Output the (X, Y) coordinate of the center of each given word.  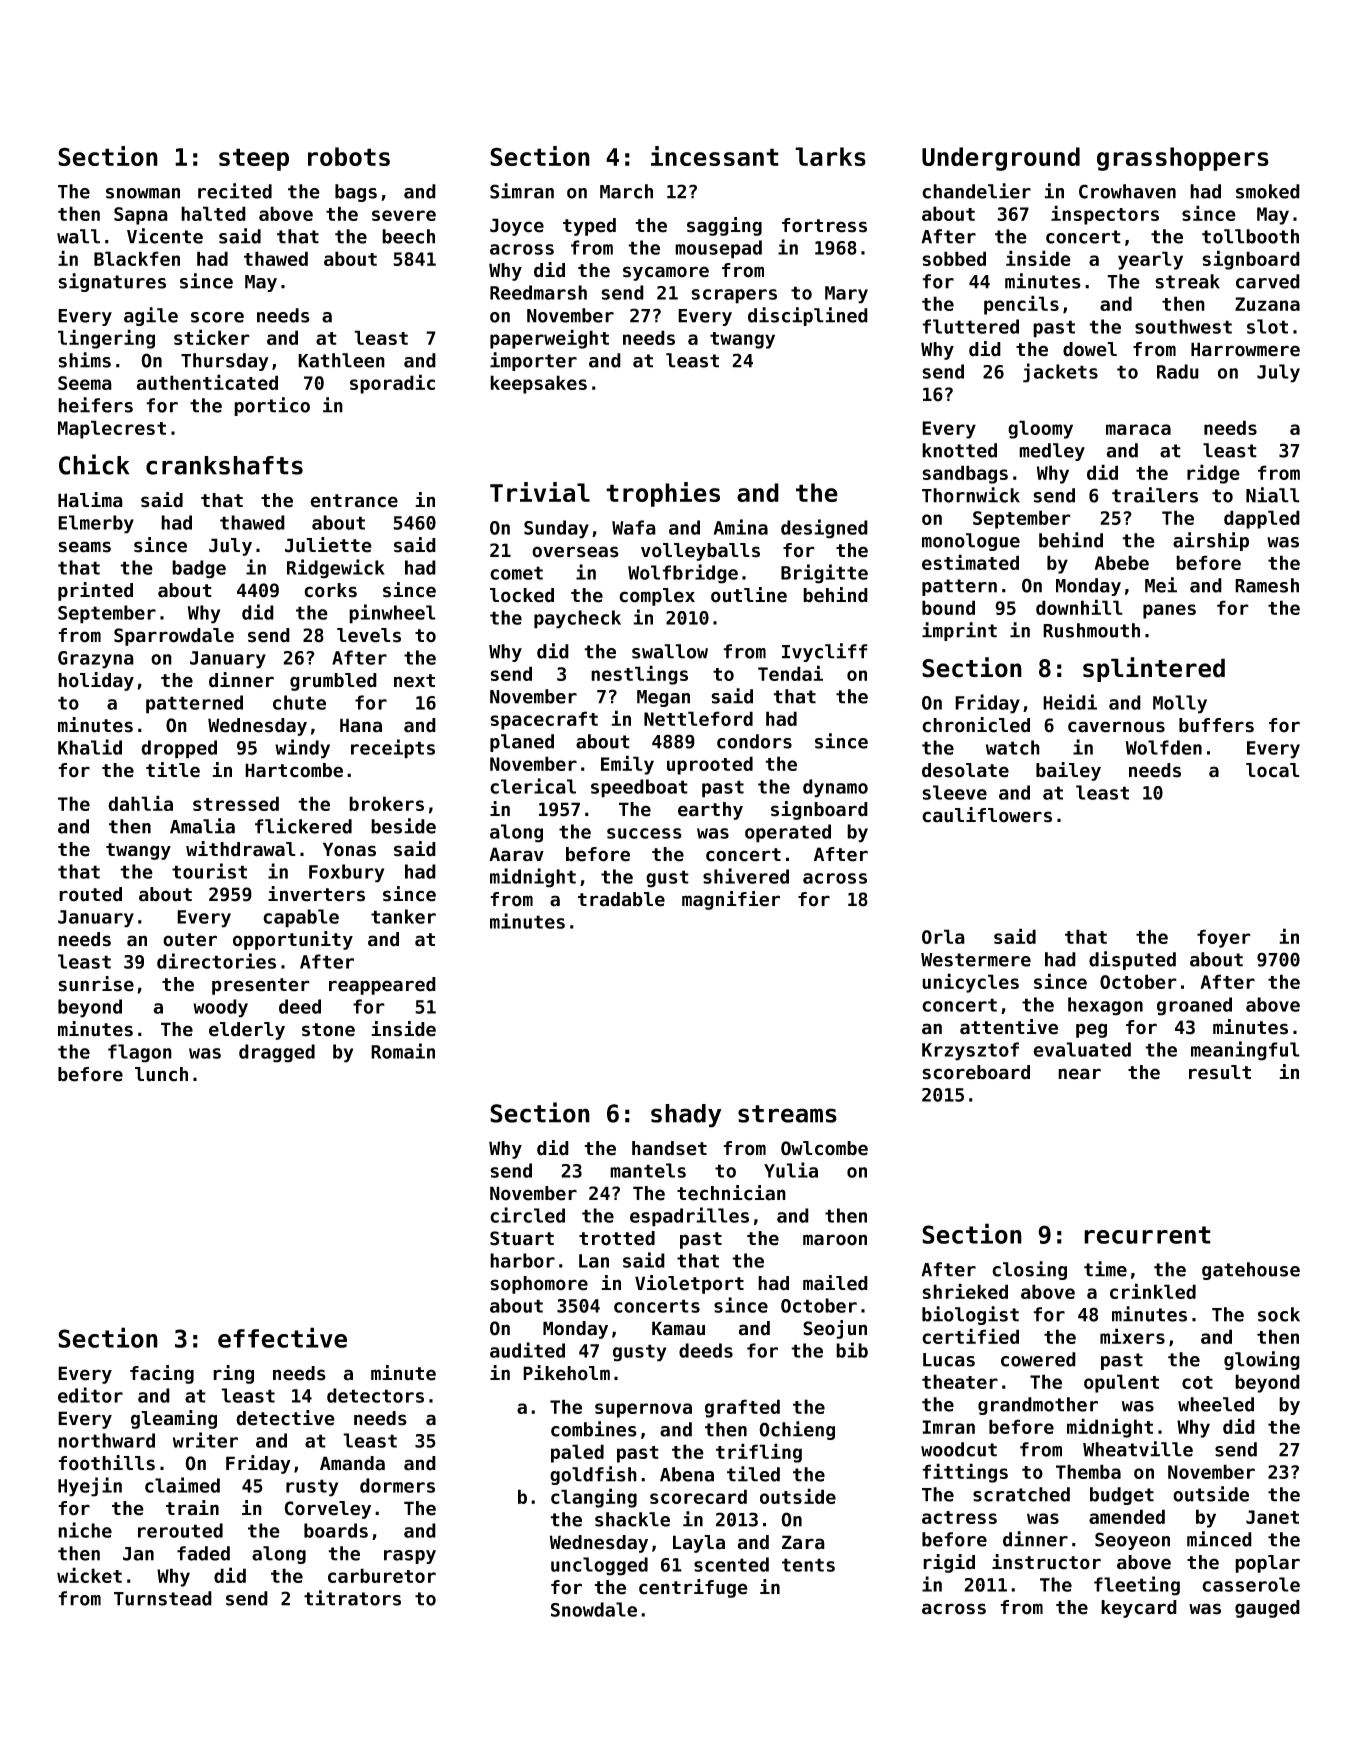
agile (151, 316)
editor (90, 1395)
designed (824, 529)
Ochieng (797, 1430)
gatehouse (1251, 1271)
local (1273, 770)
